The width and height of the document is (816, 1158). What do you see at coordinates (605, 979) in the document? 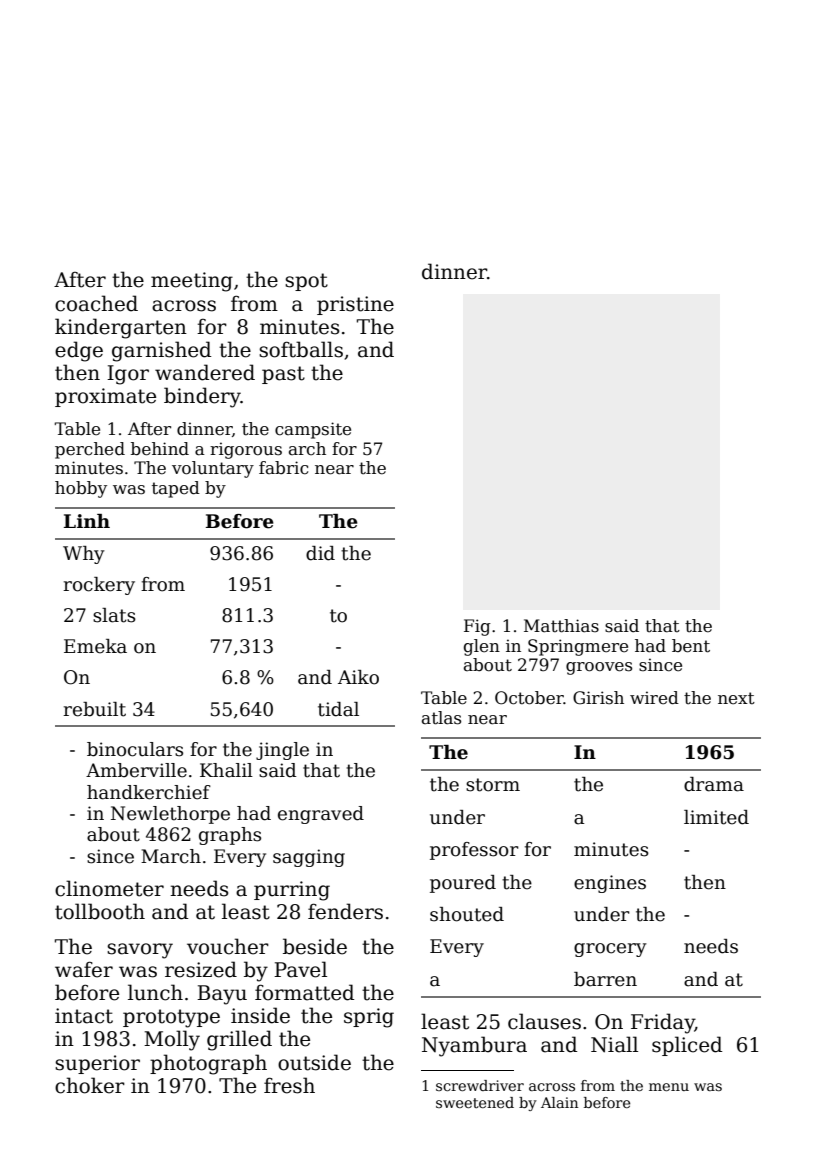
I see `barren` at bounding box center [605, 979].
